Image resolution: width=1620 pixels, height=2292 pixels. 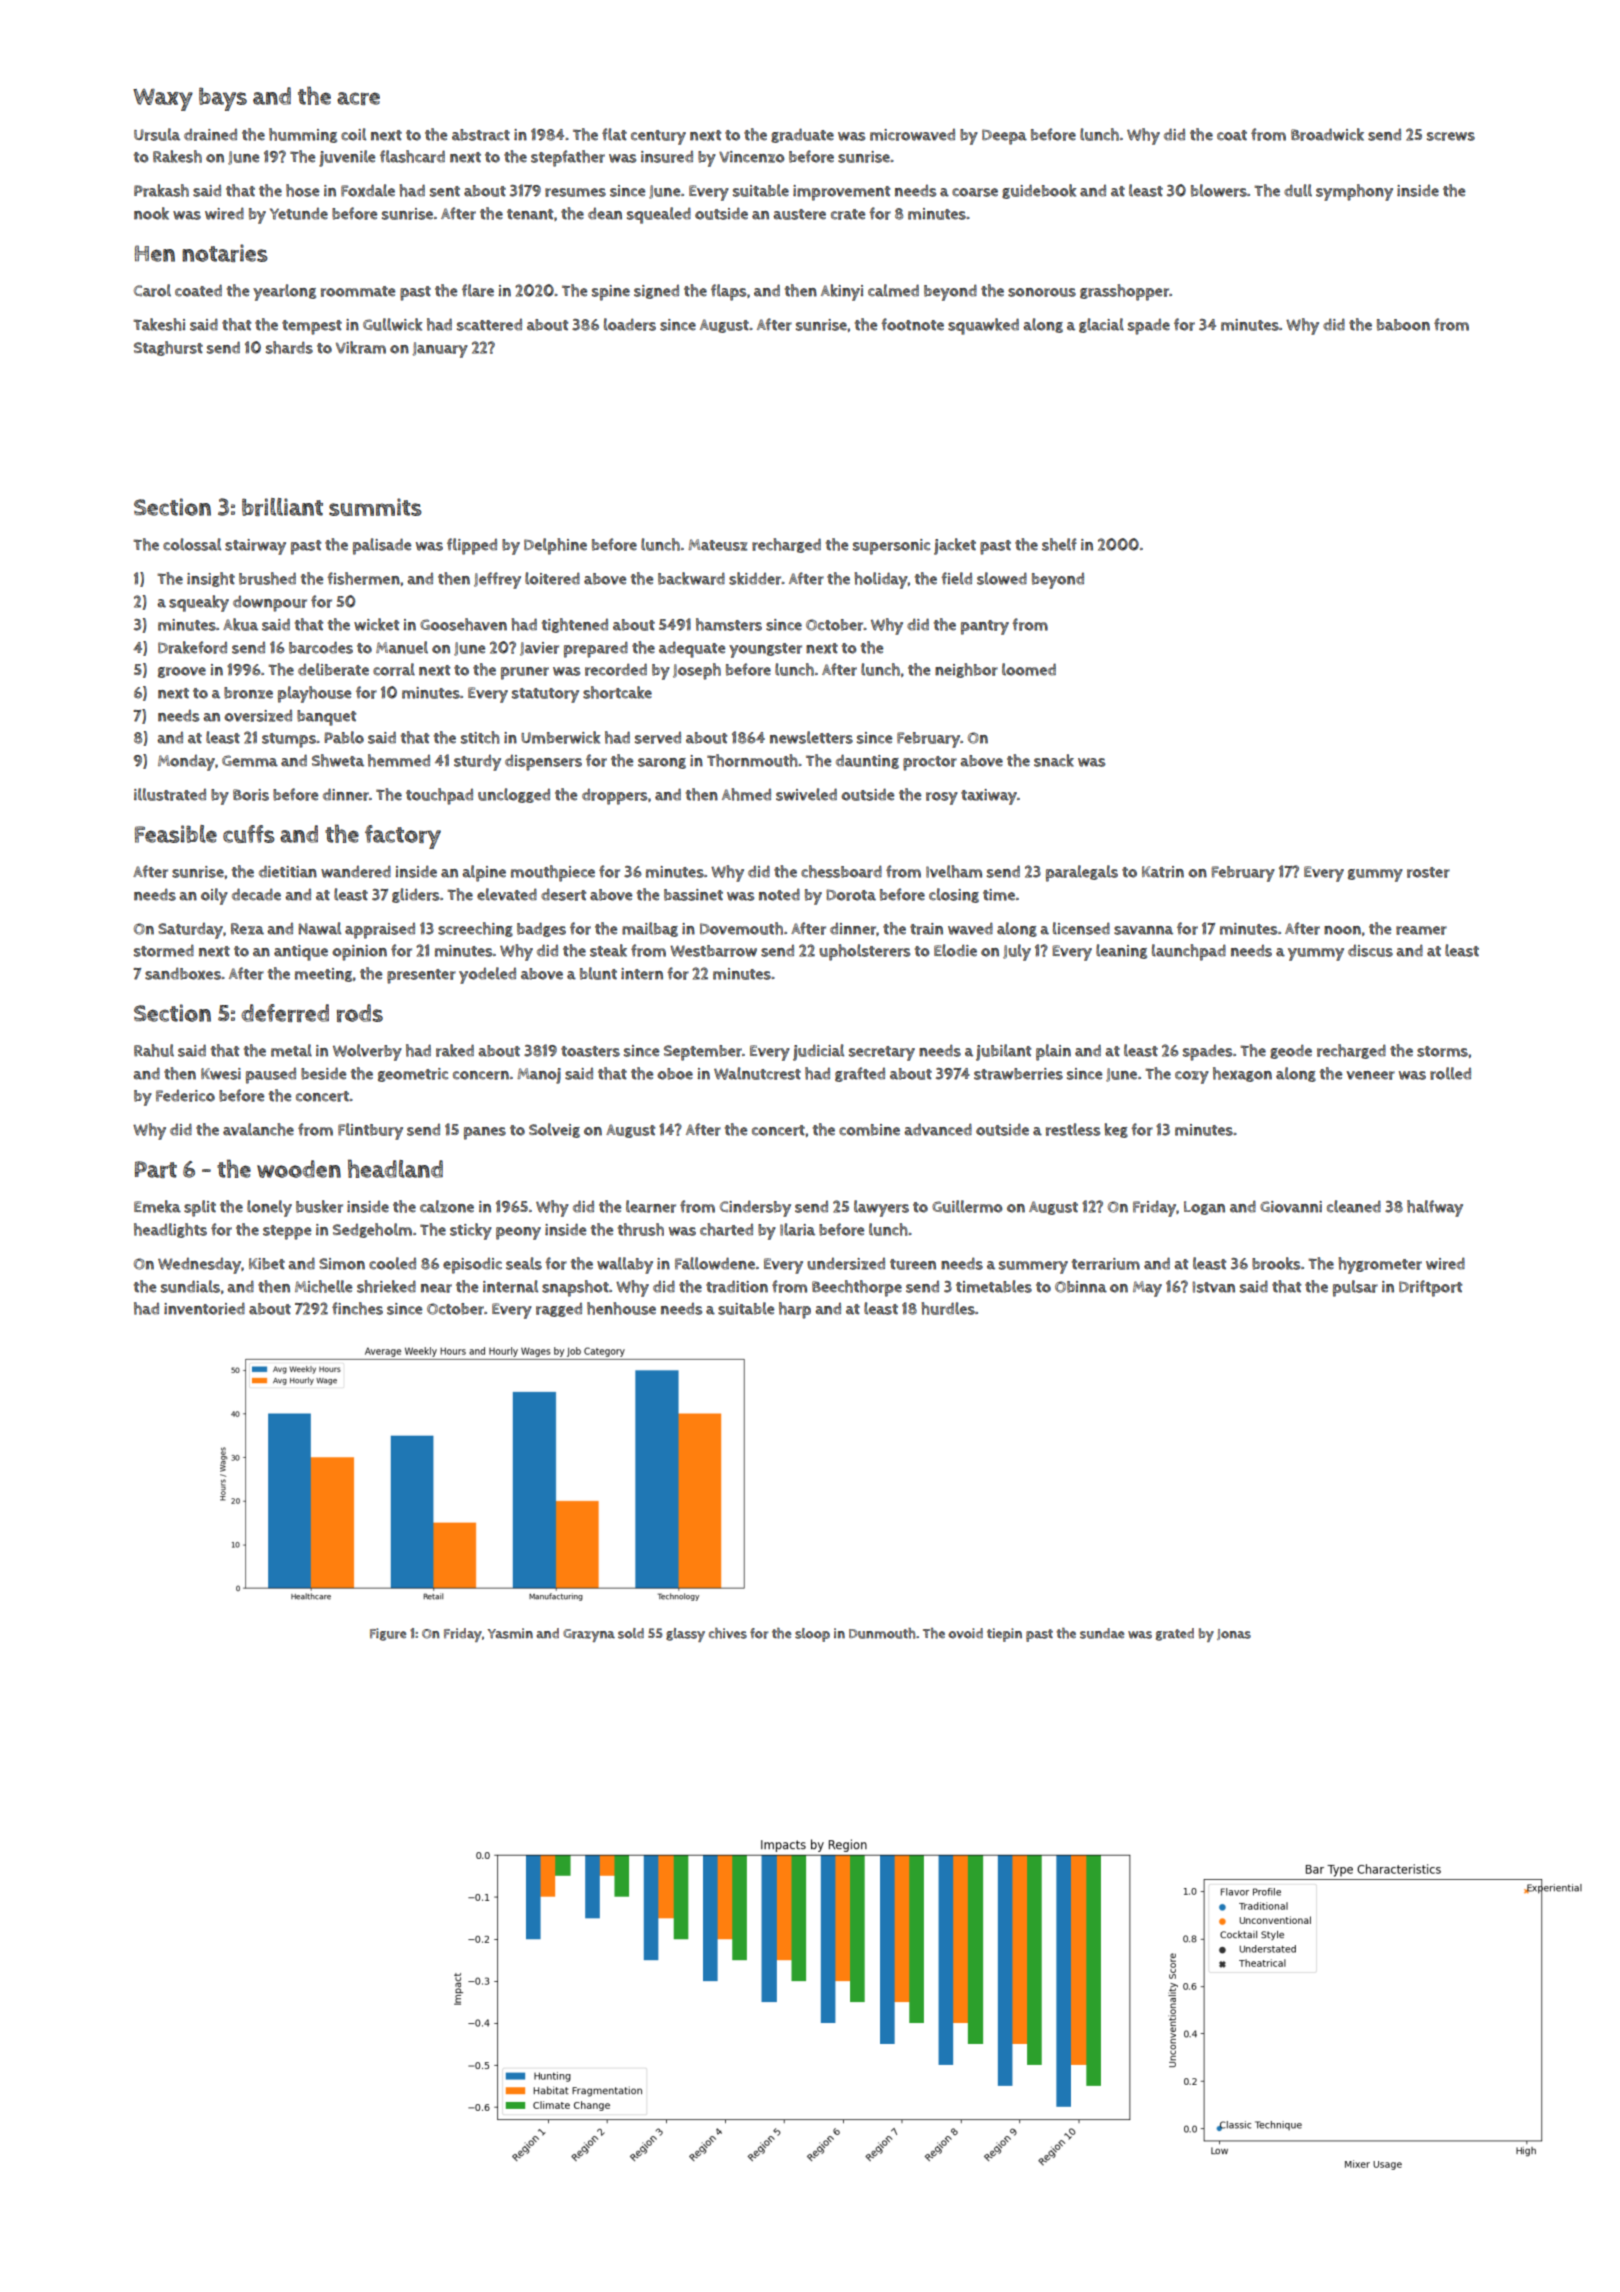 I want to click on oboe, so click(x=675, y=1074).
